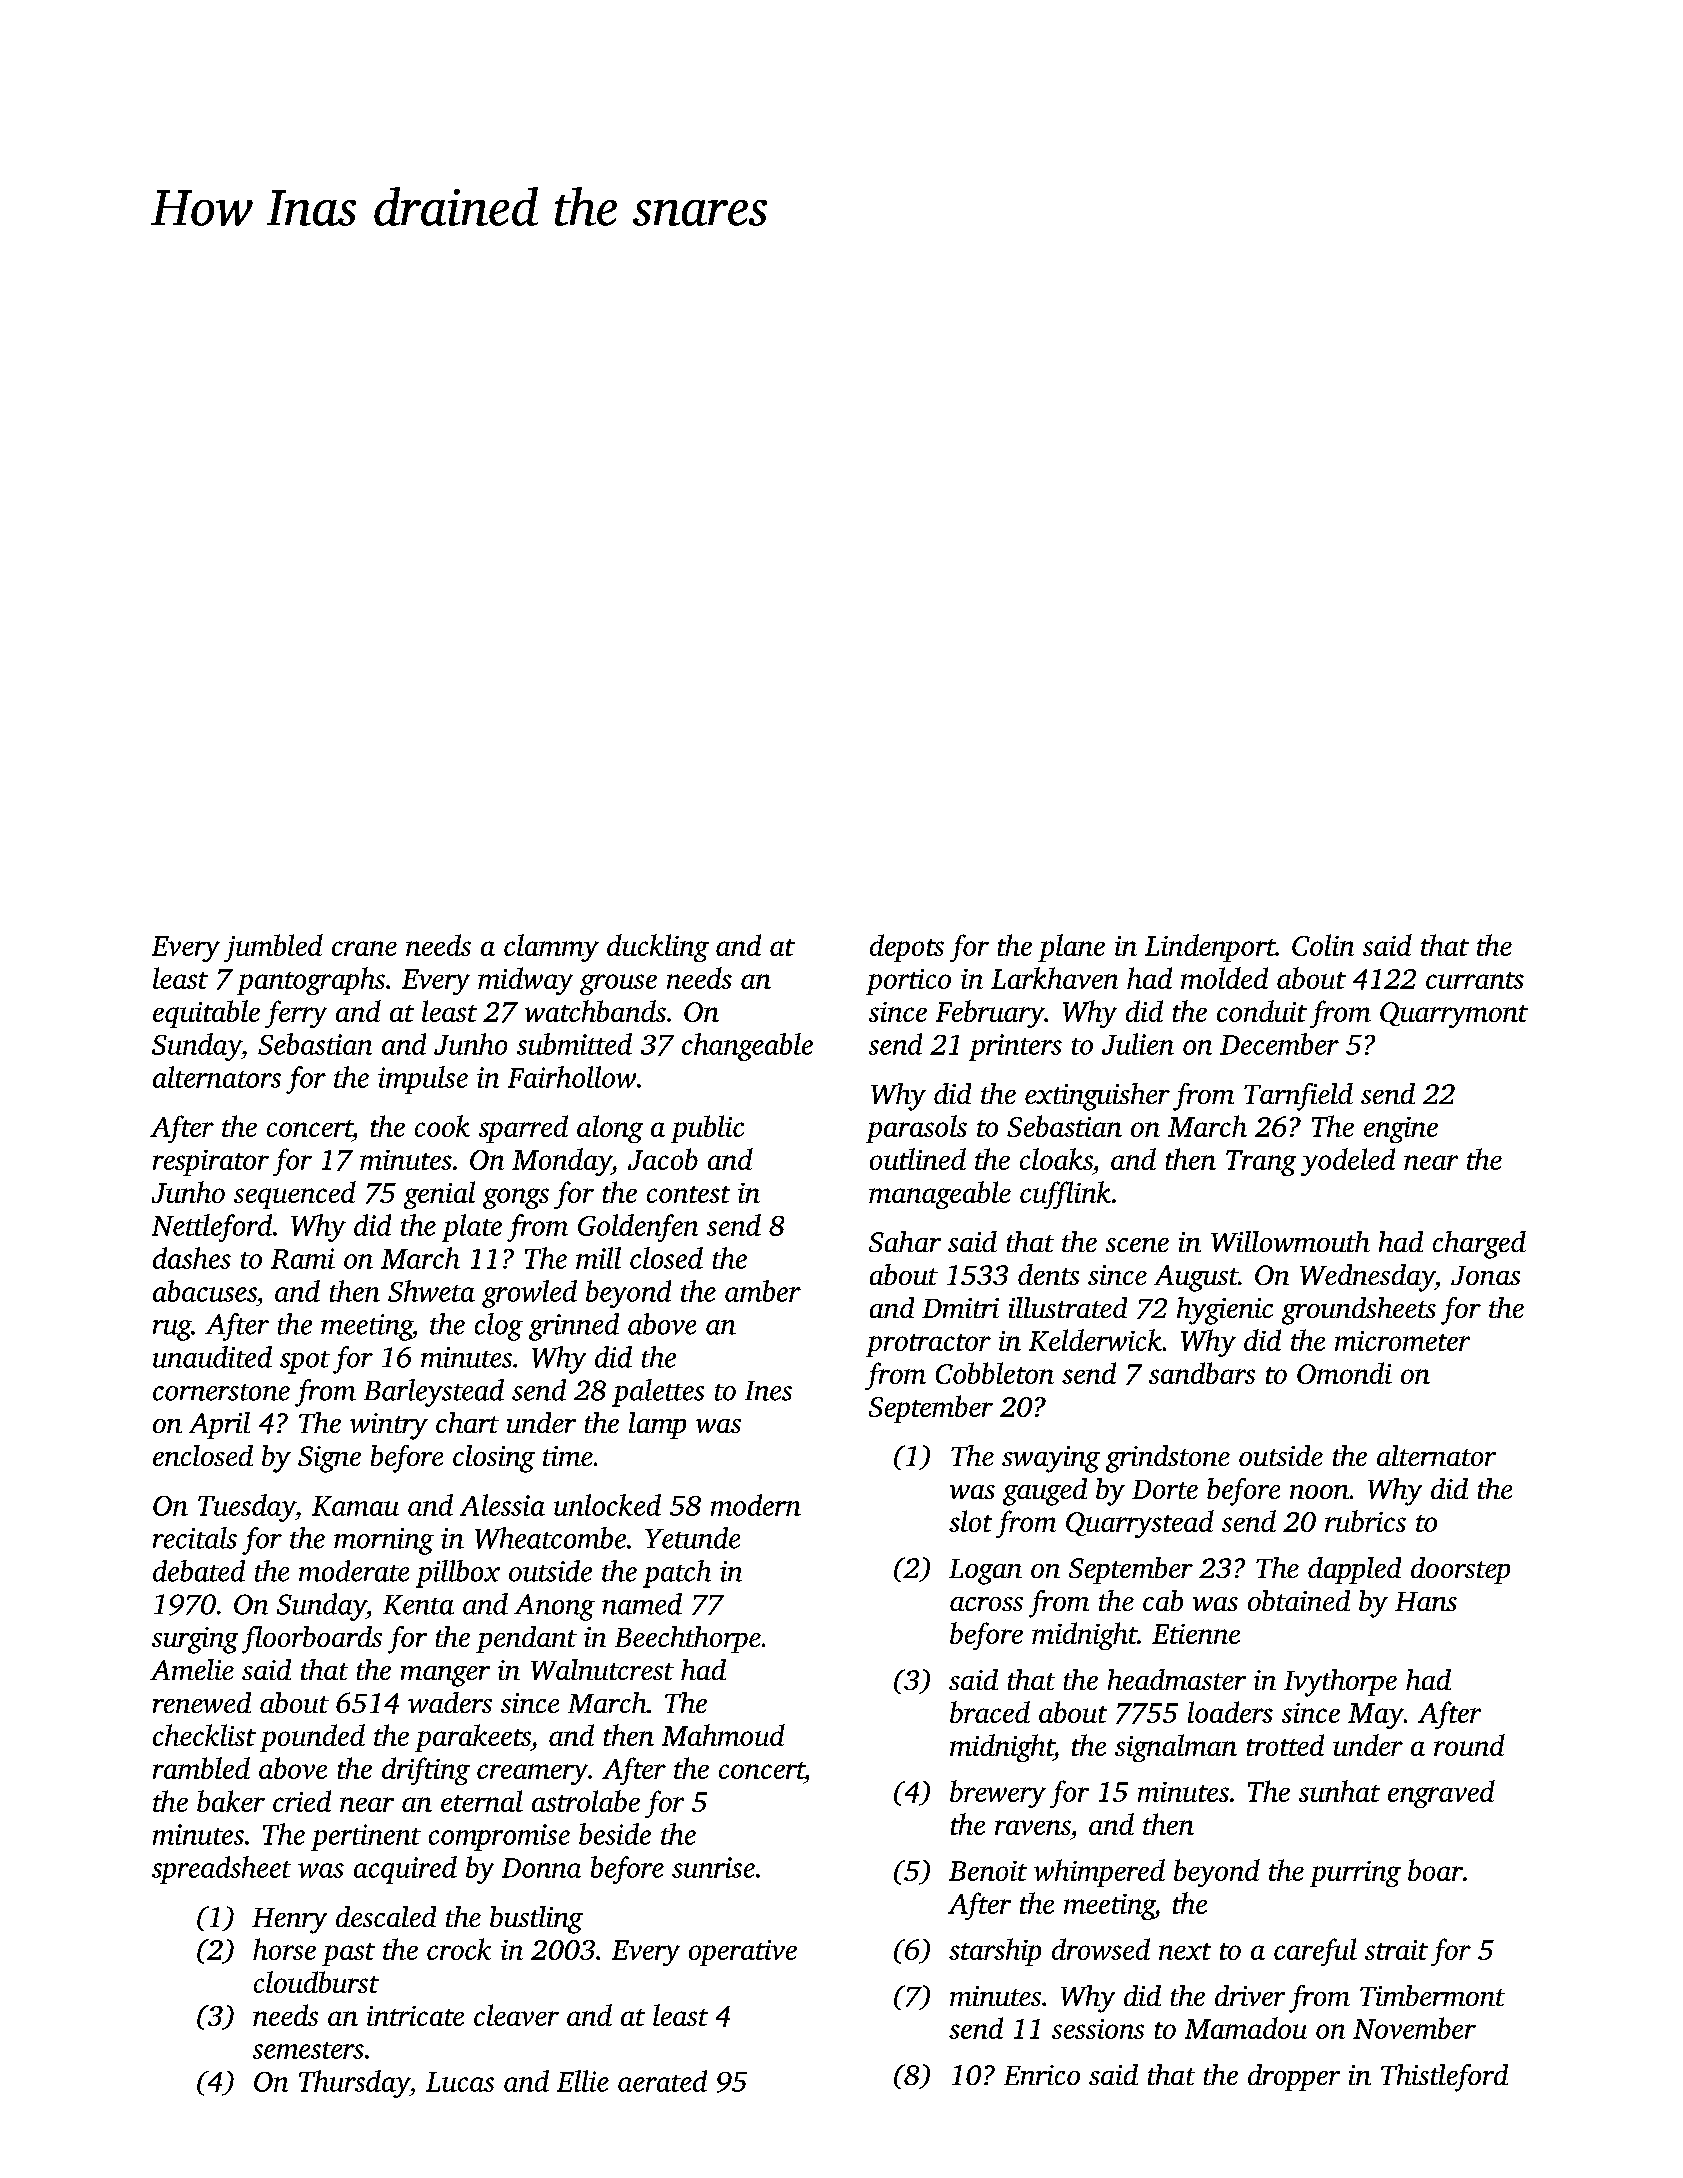  I want to click on Kamau, so click(355, 1506).
